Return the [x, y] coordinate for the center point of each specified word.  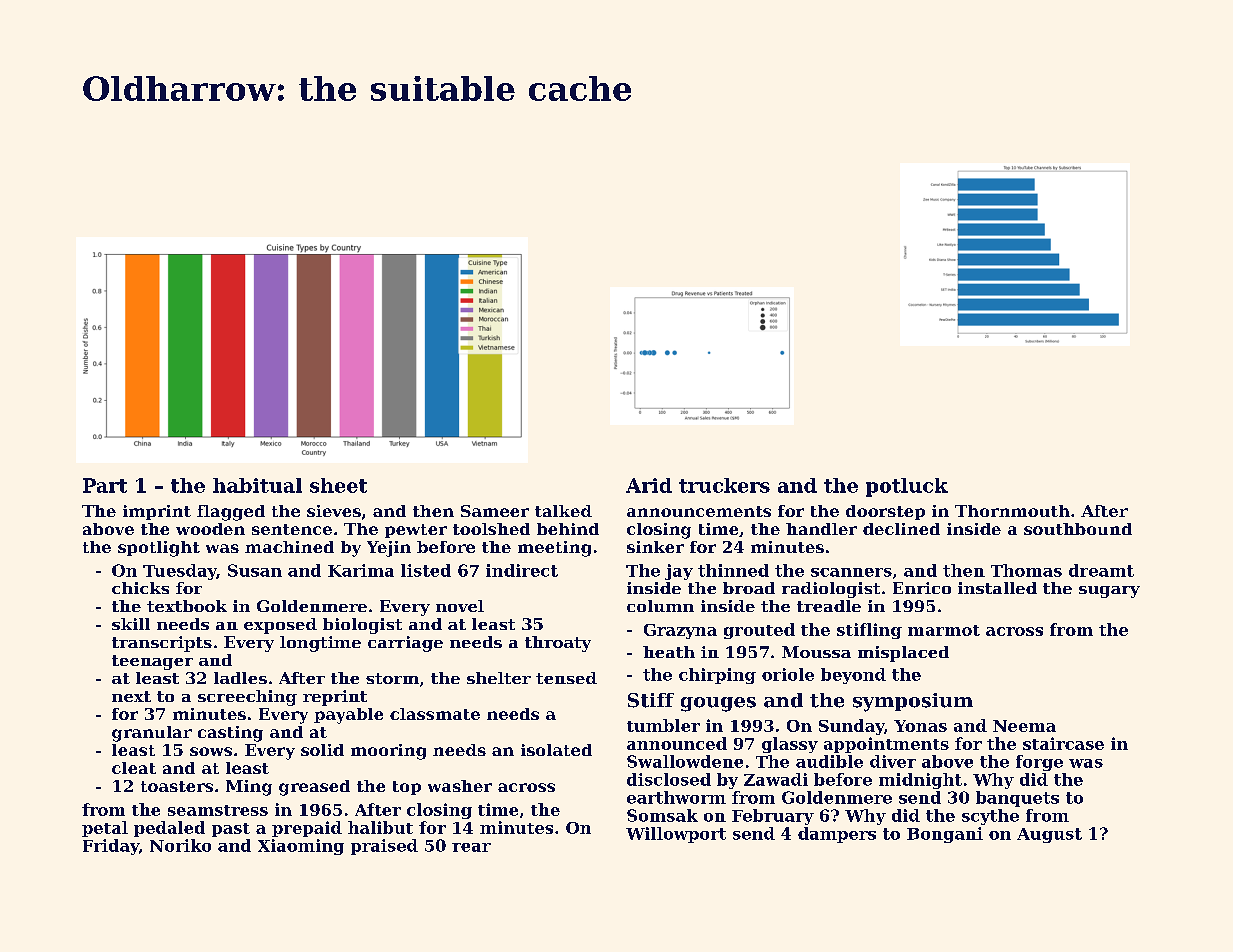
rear [471, 847]
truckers [724, 485]
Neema [1024, 726]
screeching [247, 698]
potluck [907, 487]
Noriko [180, 845]
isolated [556, 750]
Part [105, 485]
